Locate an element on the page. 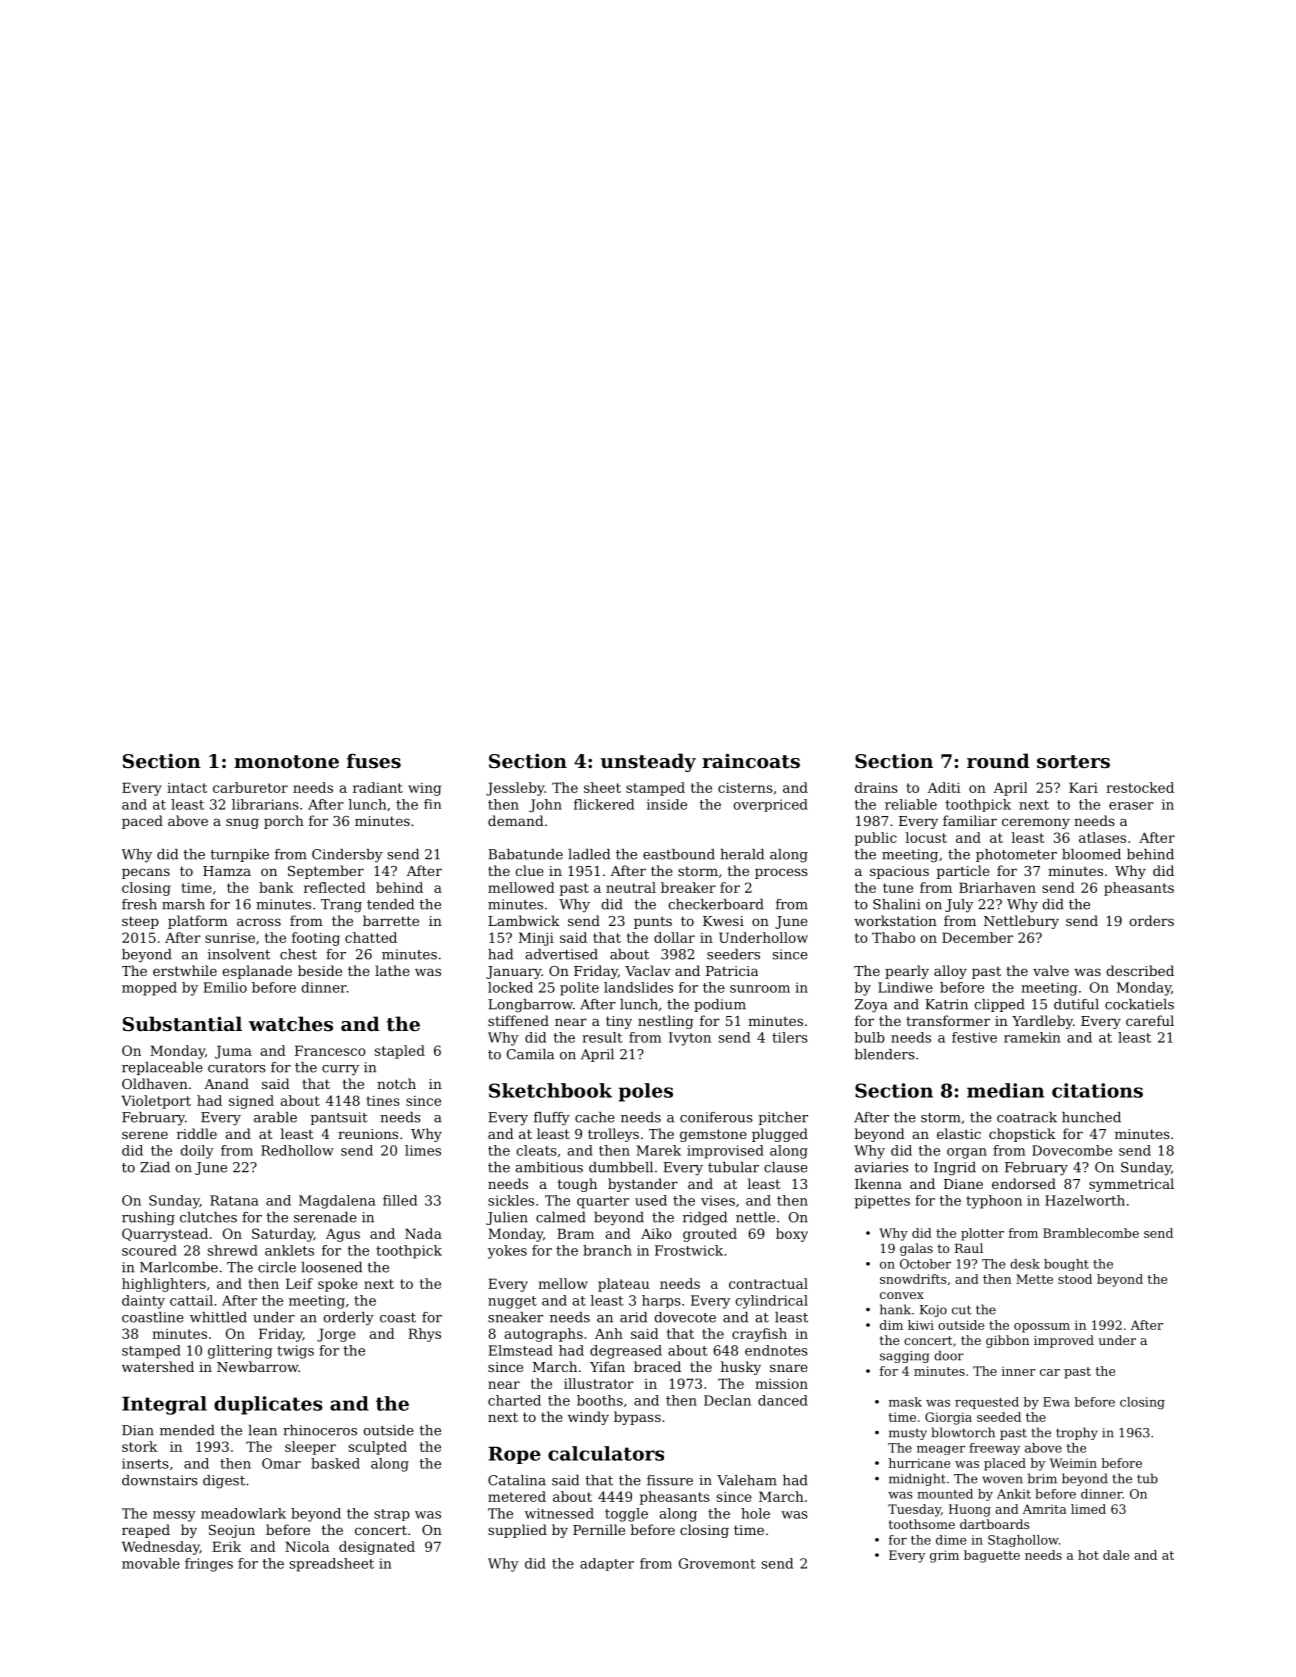  Leif is located at coordinates (299, 1283).
